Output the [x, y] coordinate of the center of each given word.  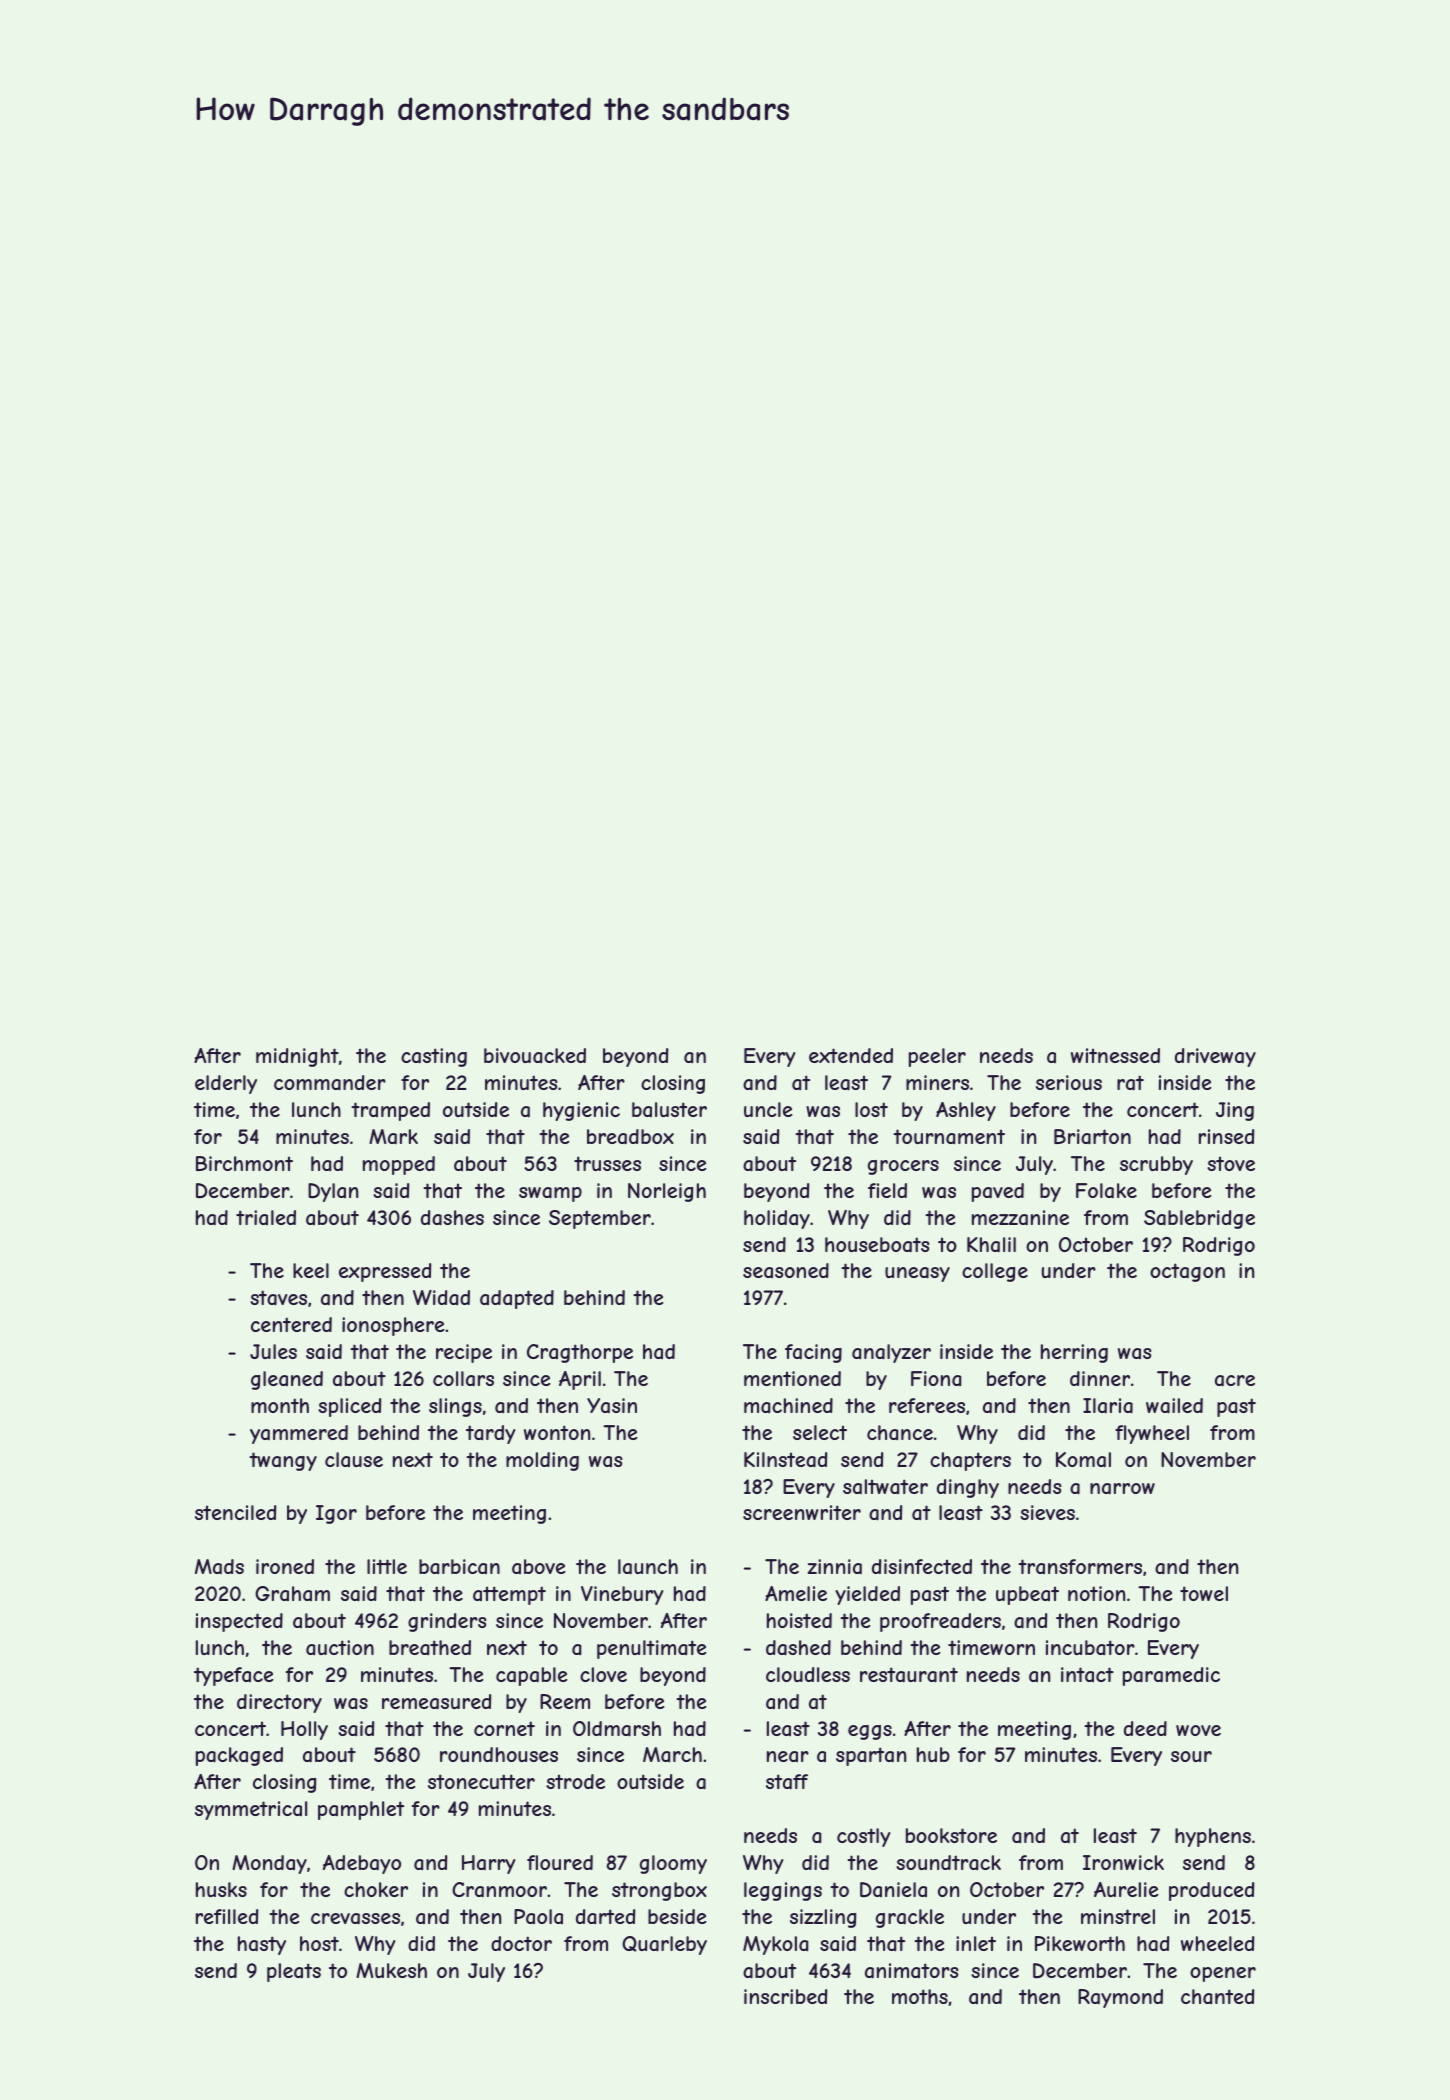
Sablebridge [1199, 1219]
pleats [294, 1972]
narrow [1122, 1489]
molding [542, 1461]
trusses [607, 1163]
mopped [399, 1165]
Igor [336, 1514]
